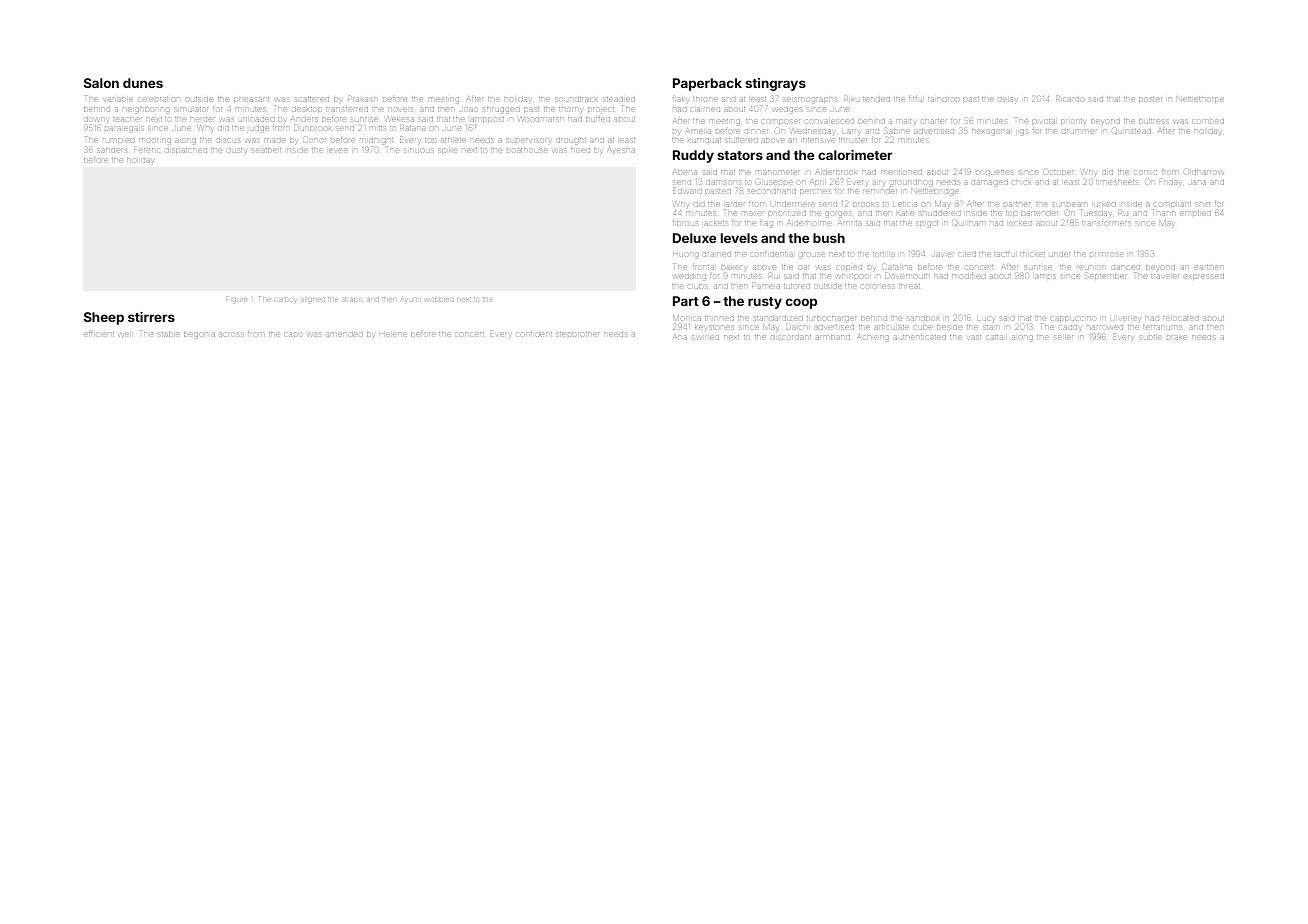 The image size is (1308, 924). Describe the element at coordinates (143, 83) in the document. I see `dunes` at that location.
